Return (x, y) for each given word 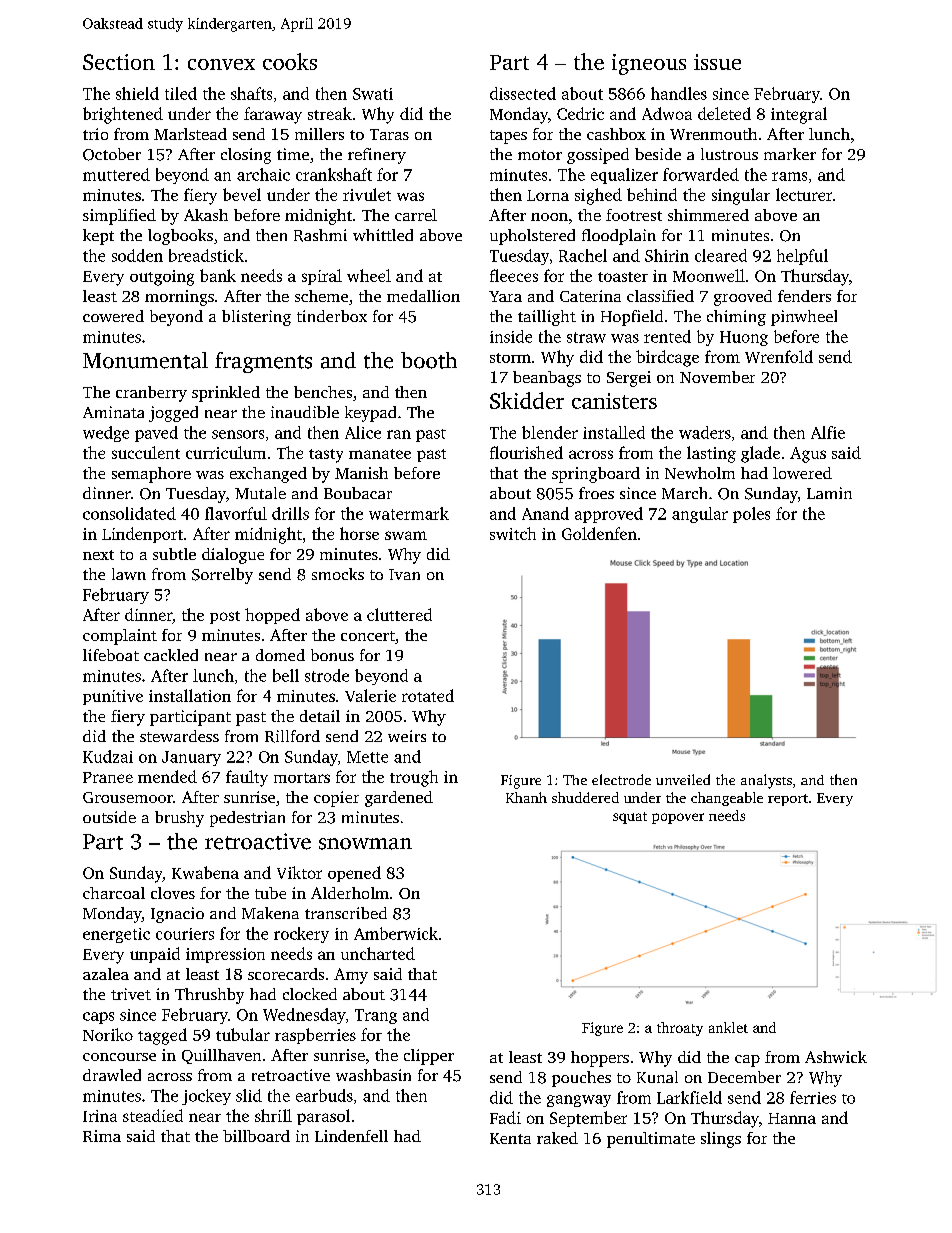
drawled (112, 1075)
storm (510, 358)
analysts (766, 781)
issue (717, 62)
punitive (113, 697)
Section (119, 62)
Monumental (145, 360)
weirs (407, 736)
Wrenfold (779, 356)
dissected (523, 93)
